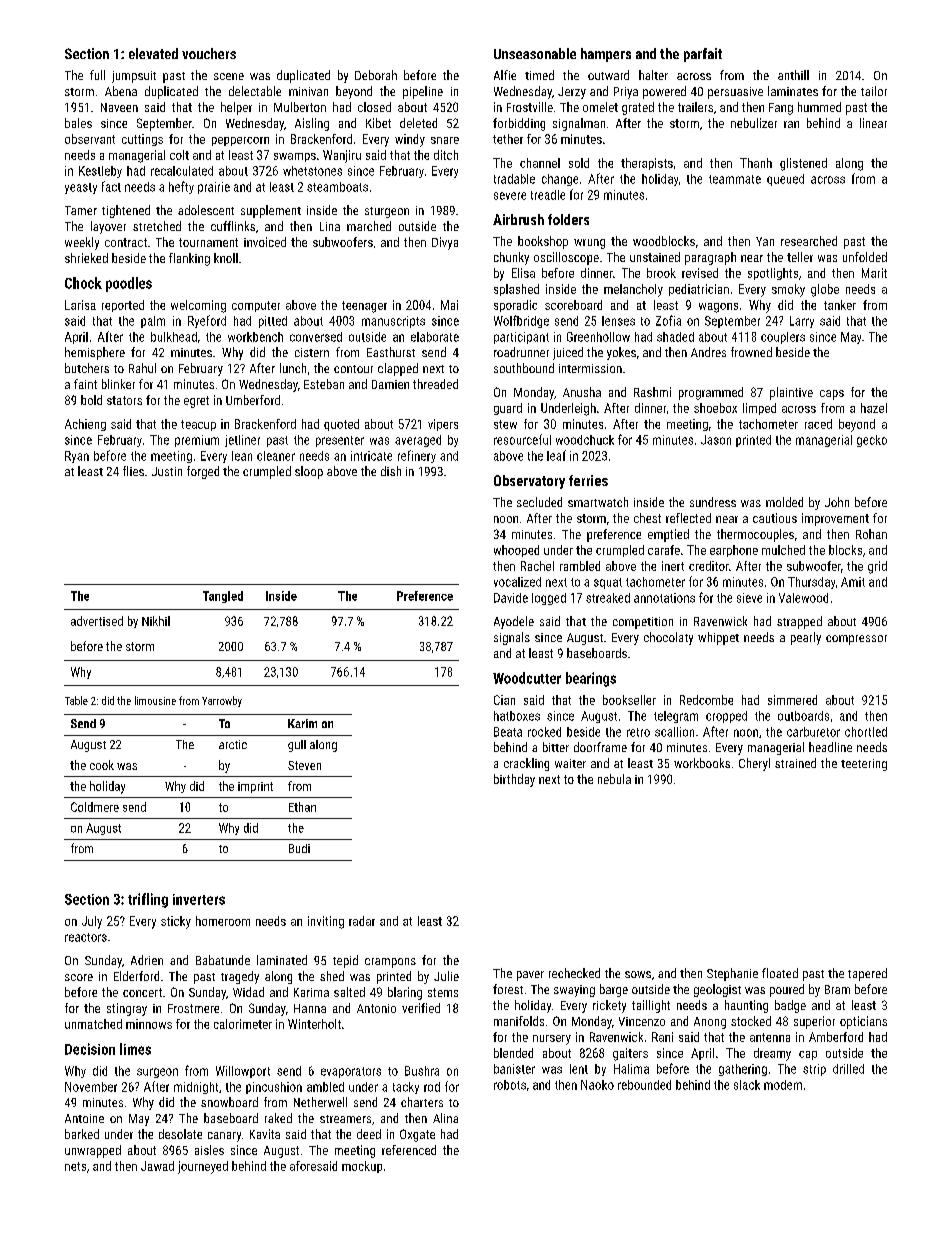 The image size is (952, 1233). Describe the element at coordinates (75, 1166) in the screenshot. I see `nets` at that location.
